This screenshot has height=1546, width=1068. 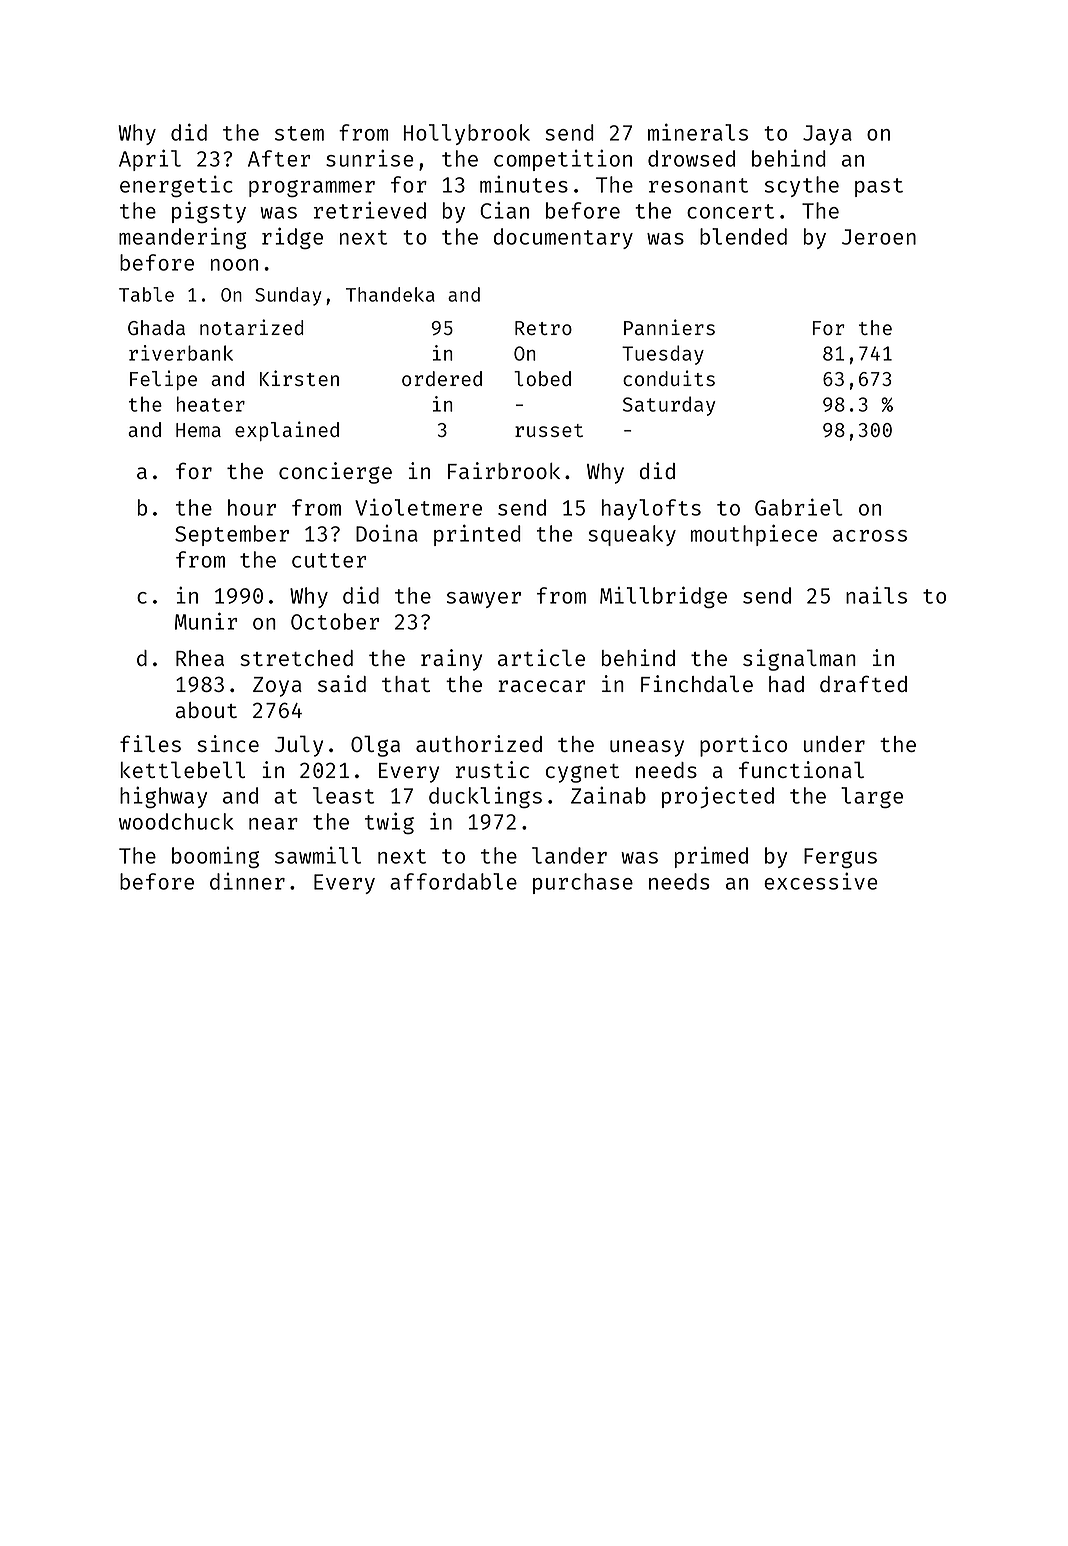 What do you see at coordinates (549, 430) in the screenshot?
I see `russet` at bounding box center [549, 430].
